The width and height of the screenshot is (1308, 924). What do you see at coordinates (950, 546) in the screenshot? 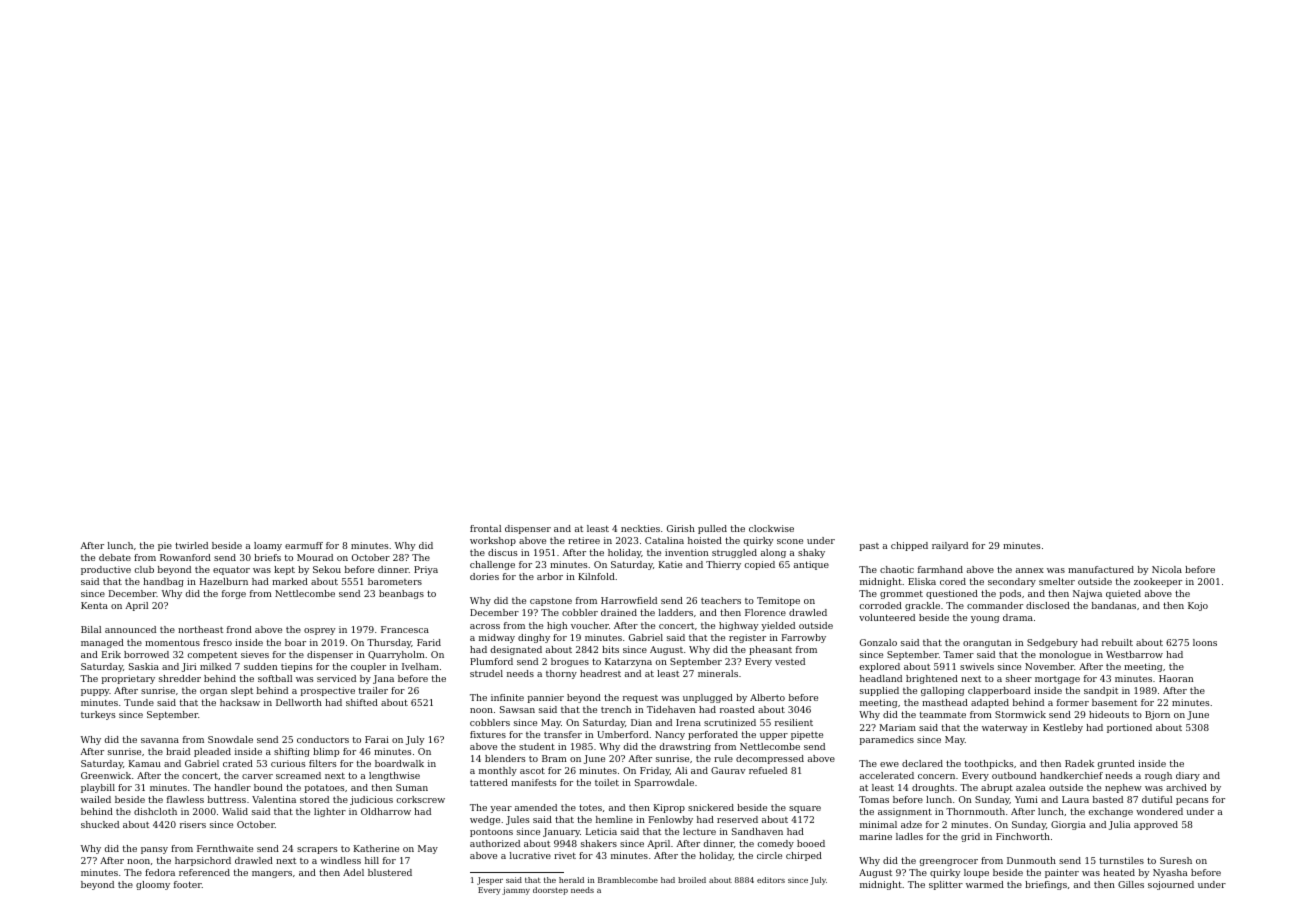
I see `railyard` at bounding box center [950, 546].
